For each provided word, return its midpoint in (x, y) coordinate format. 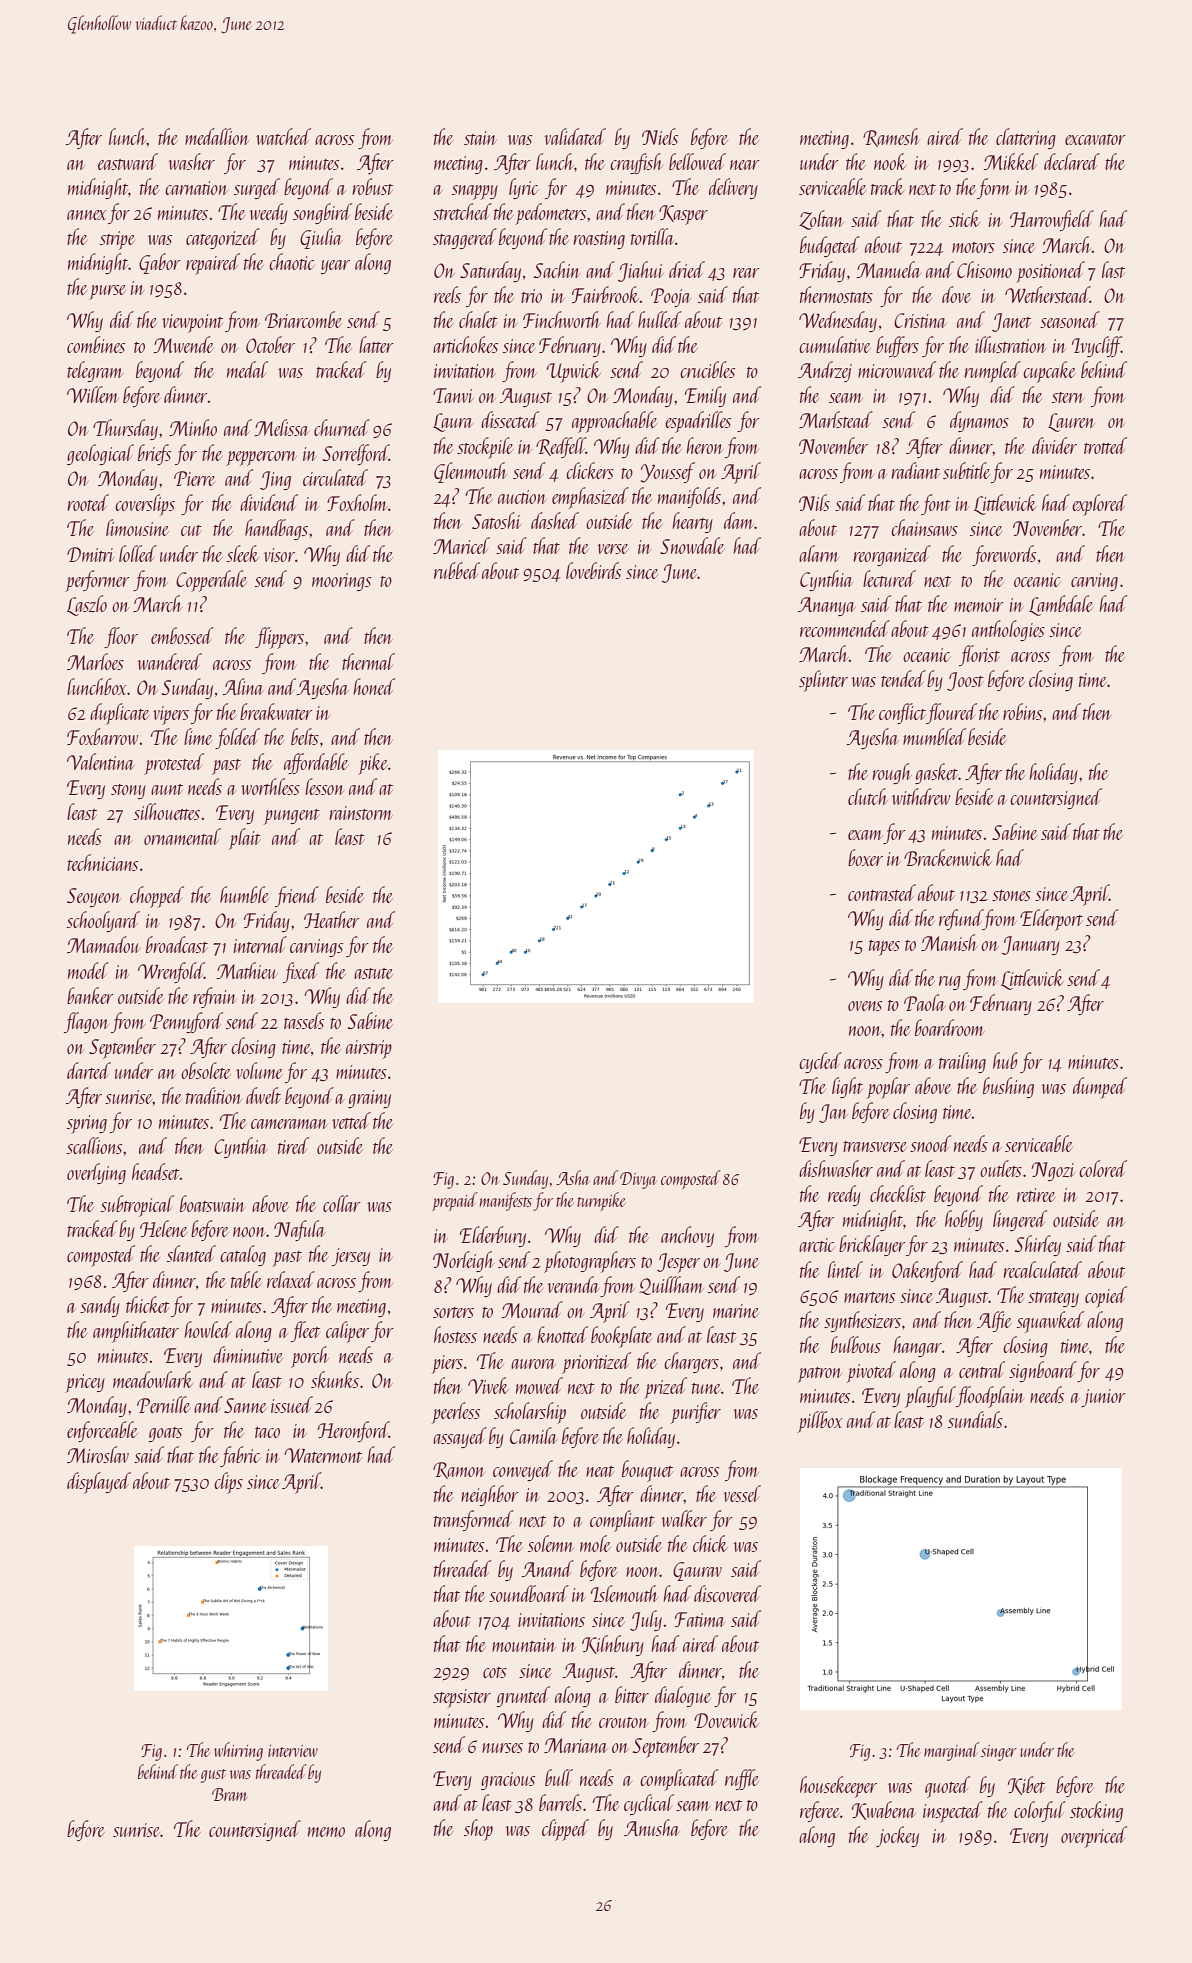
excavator (1095, 139)
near (745, 165)
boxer (865, 857)
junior (1103, 1398)
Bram (230, 1794)
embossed (182, 635)
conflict (902, 713)
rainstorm (361, 813)
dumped (1100, 1088)
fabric (240, 1456)
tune (706, 1388)
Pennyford (186, 1022)
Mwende (184, 344)
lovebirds (593, 570)
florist (979, 655)
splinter (823, 681)
